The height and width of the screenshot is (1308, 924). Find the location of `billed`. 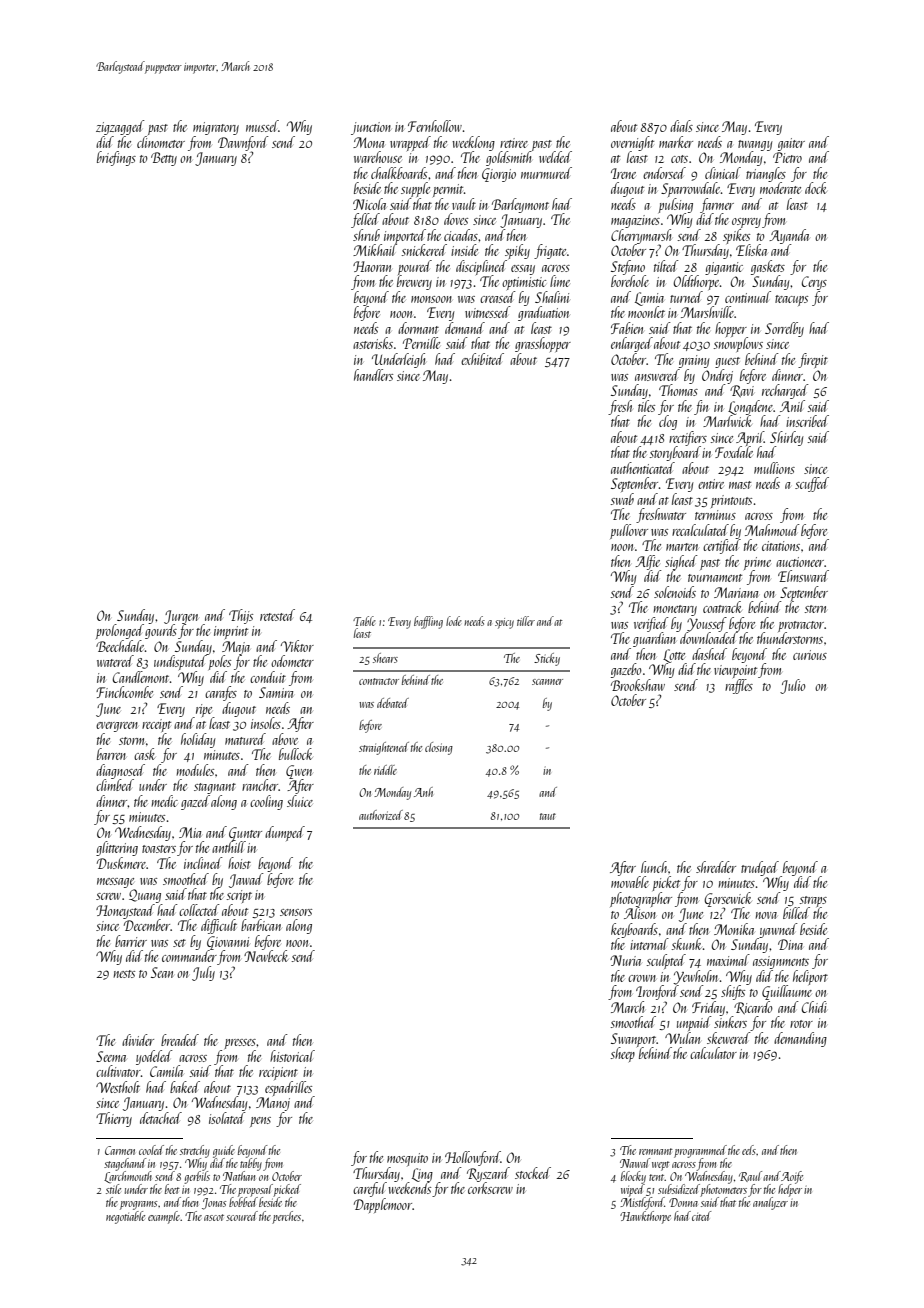

billed is located at coordinates (796, 913).
